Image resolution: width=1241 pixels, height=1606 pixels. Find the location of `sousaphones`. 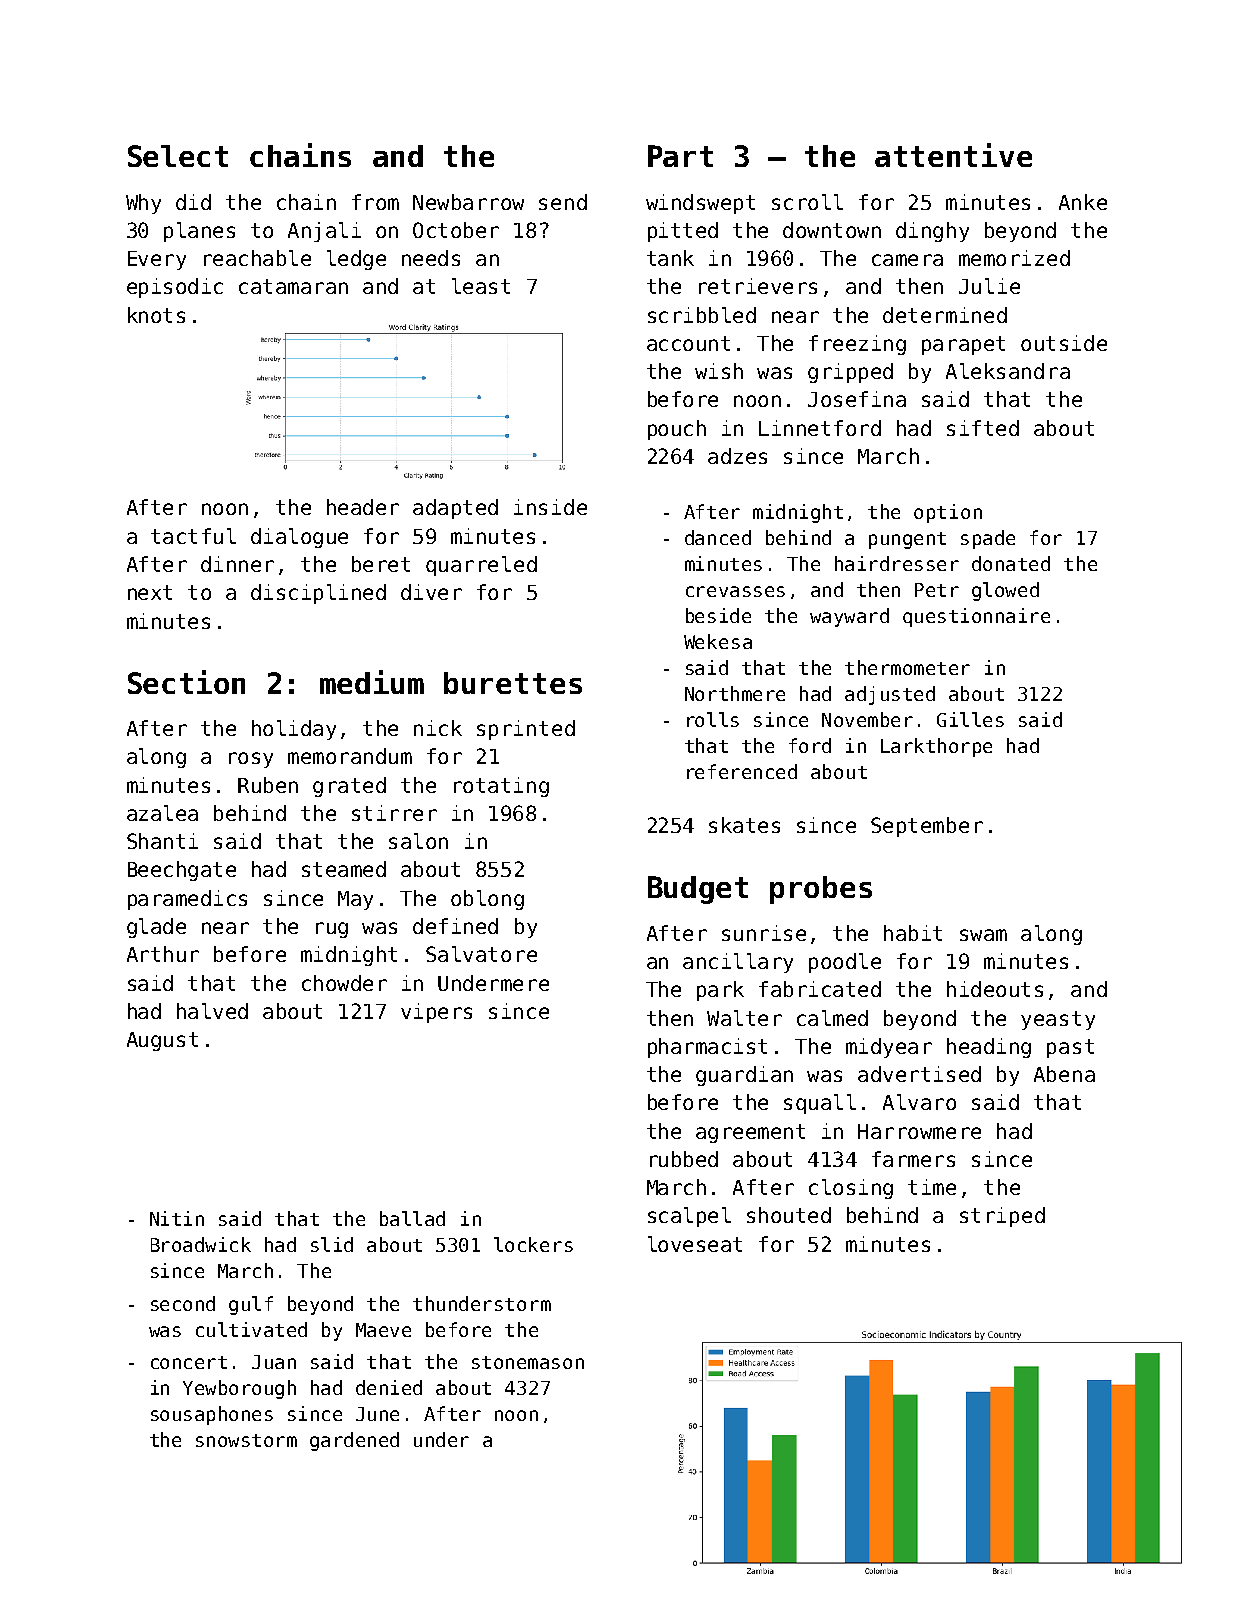

sousaphones is located at coordinates (212, 1415).
